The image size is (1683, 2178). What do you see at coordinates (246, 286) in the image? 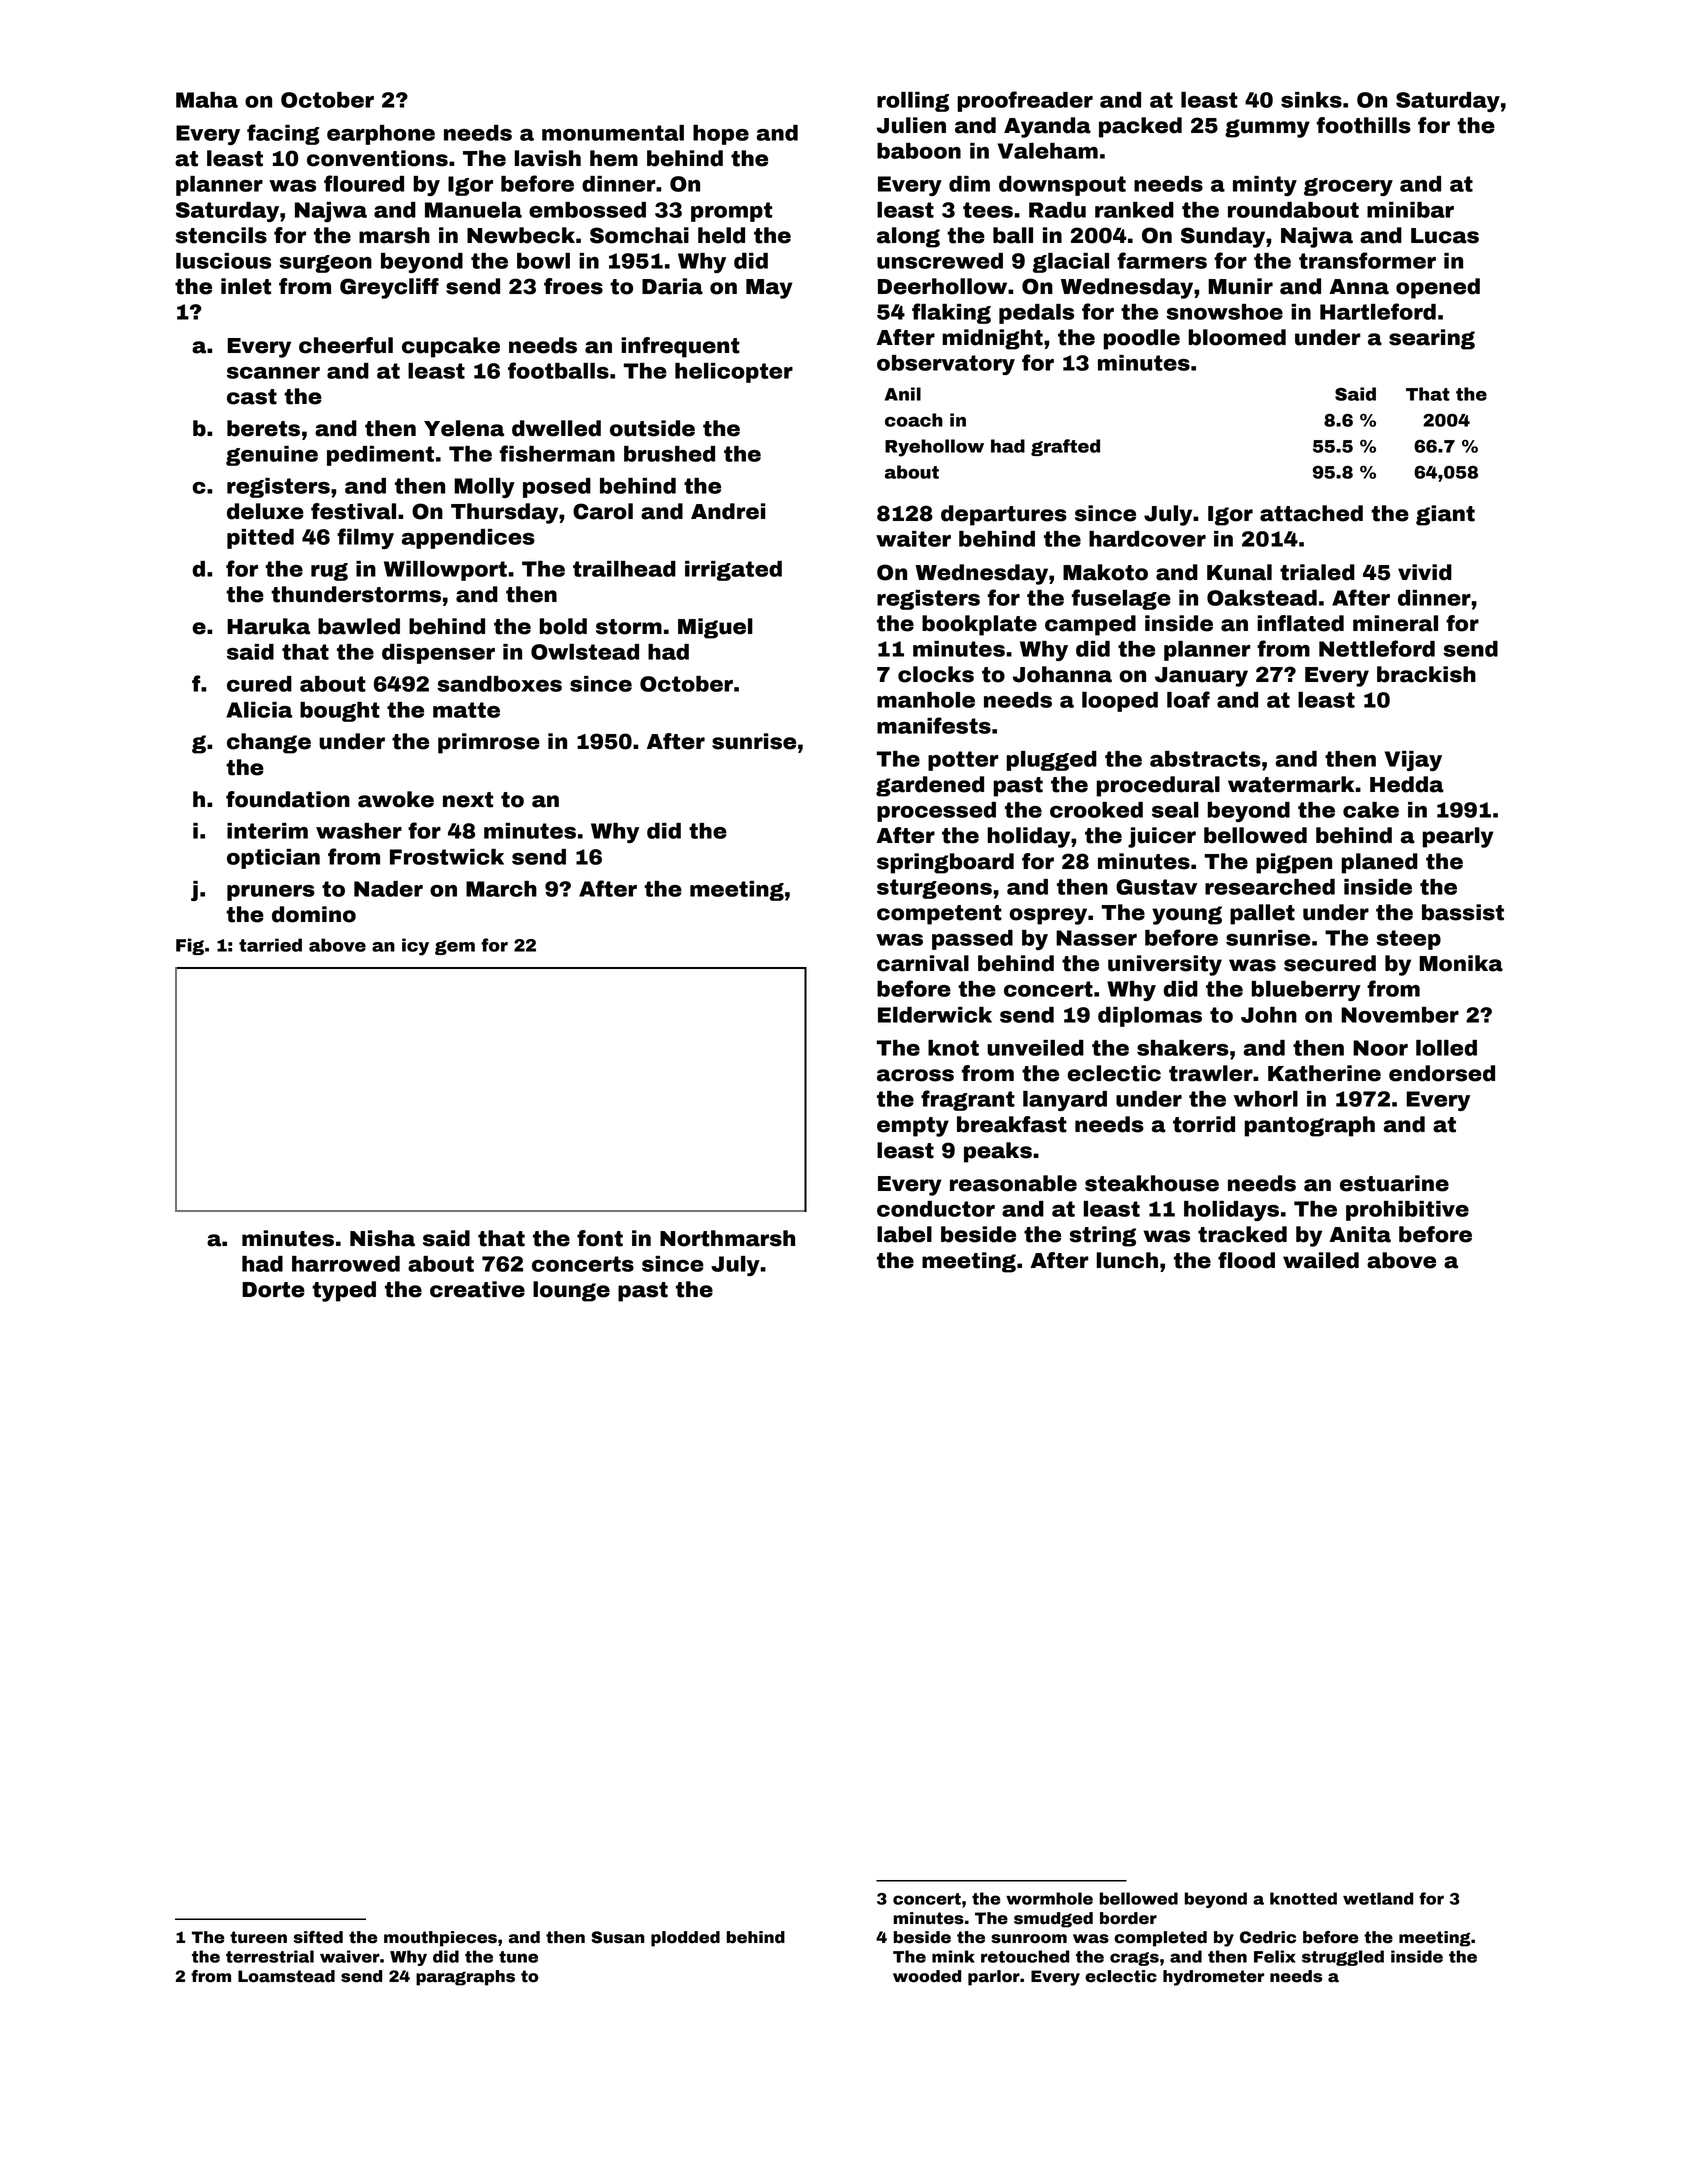
I see `inlet` at bounding box center [246, 286].
